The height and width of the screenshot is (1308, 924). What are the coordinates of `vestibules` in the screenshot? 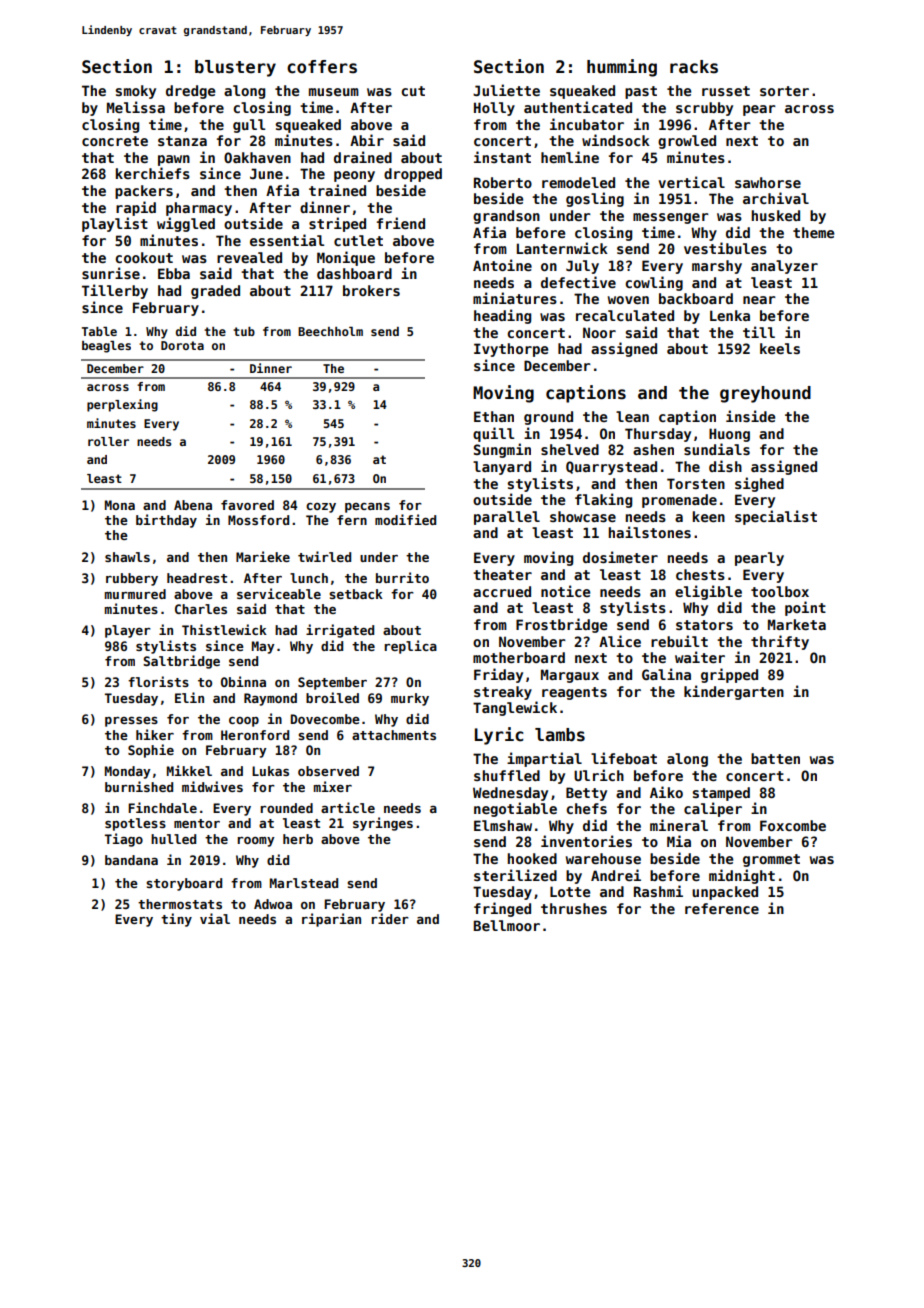 It's located at (725, 248).
